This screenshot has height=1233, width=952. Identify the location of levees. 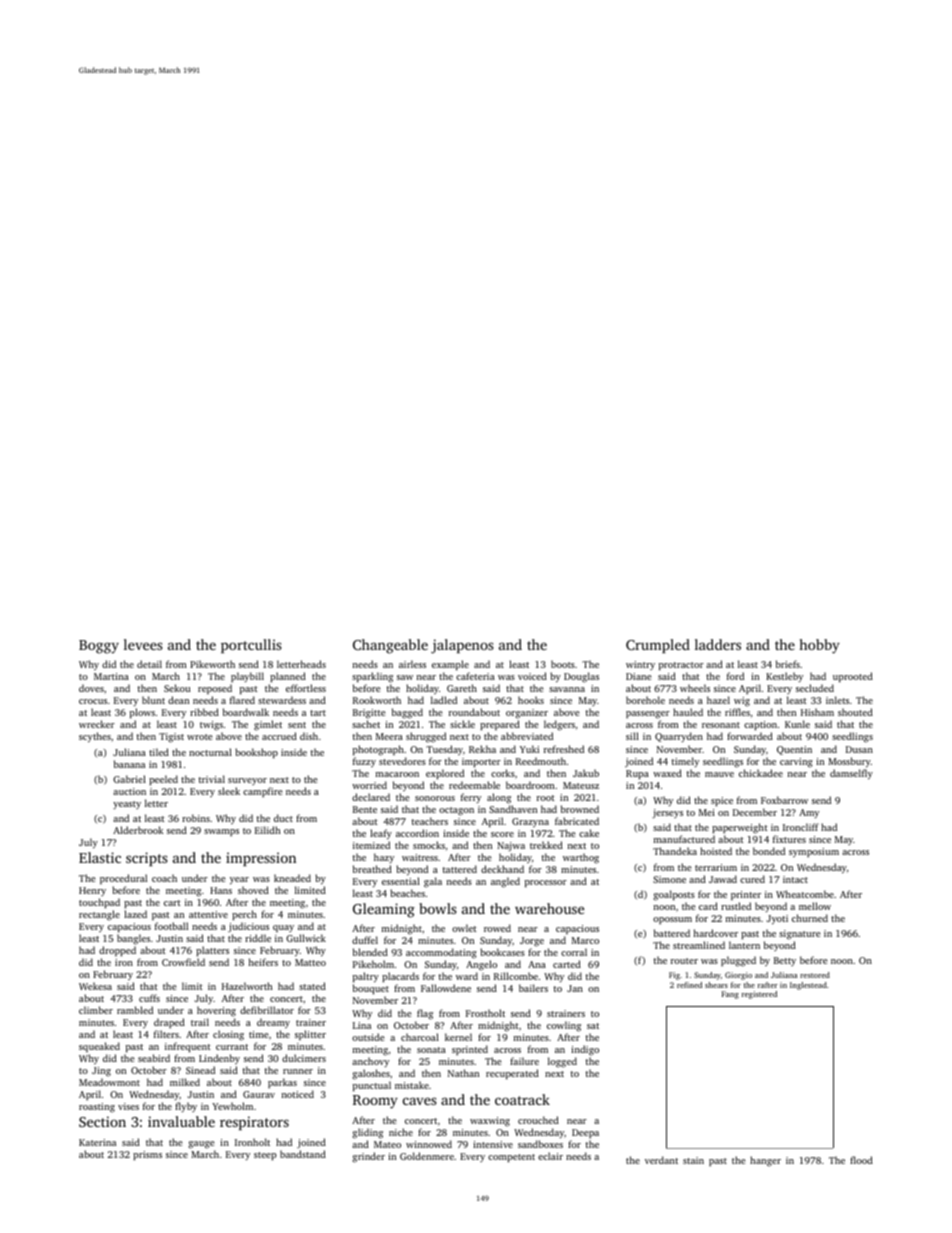
(143, 644).
